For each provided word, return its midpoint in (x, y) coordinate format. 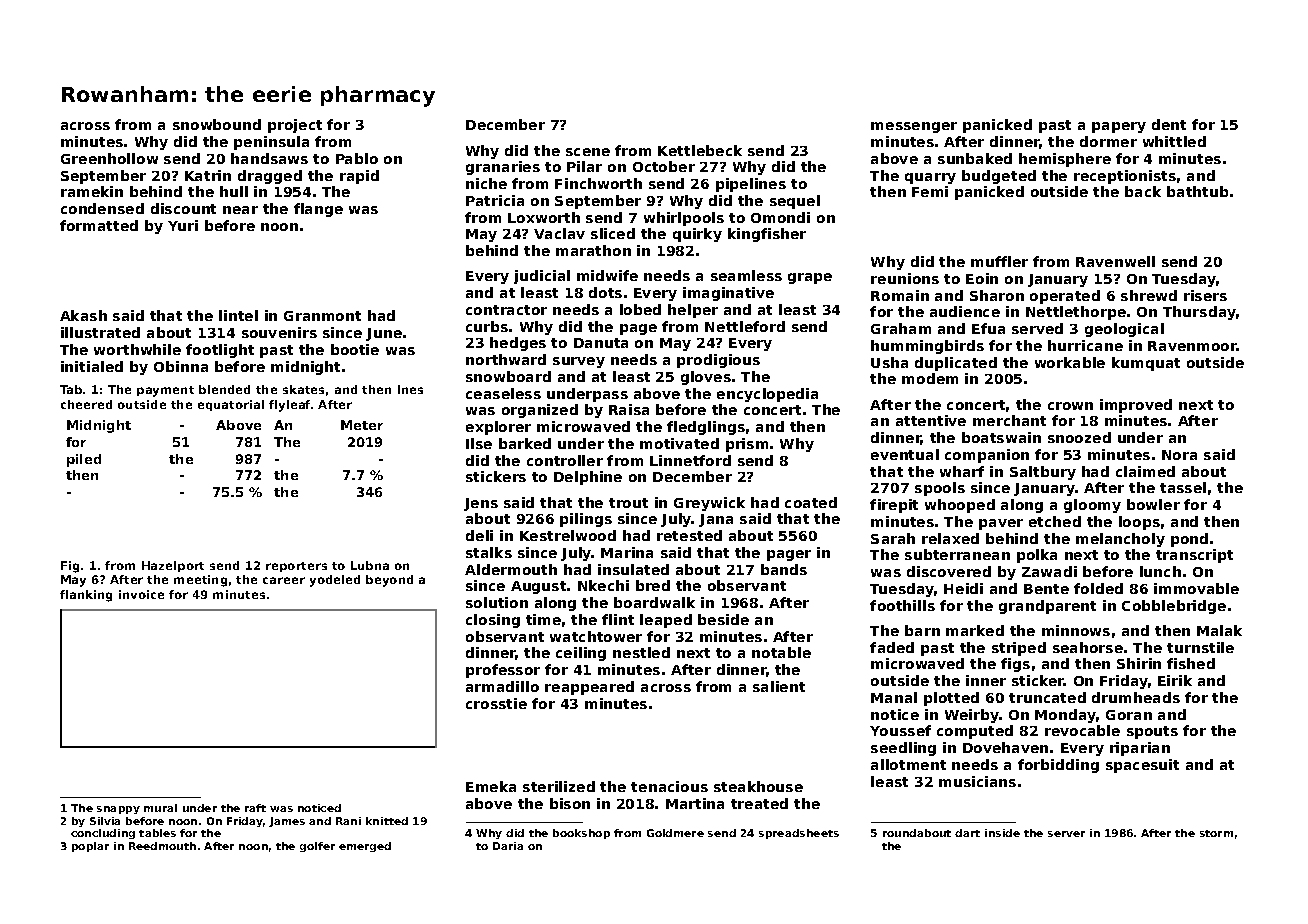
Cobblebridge (1174, 607)
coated (811, 502)
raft (255, 808)
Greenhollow (109, 158)
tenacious (669, 786)
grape (810, 278)
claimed (1145, 471)
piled (84, 460)
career (284, 580)
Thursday (1199, 313)
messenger (914, 127)
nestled (641, 652)
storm (1216, 833)
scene (588, 152)
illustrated (100, 332)
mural (160, 808)
